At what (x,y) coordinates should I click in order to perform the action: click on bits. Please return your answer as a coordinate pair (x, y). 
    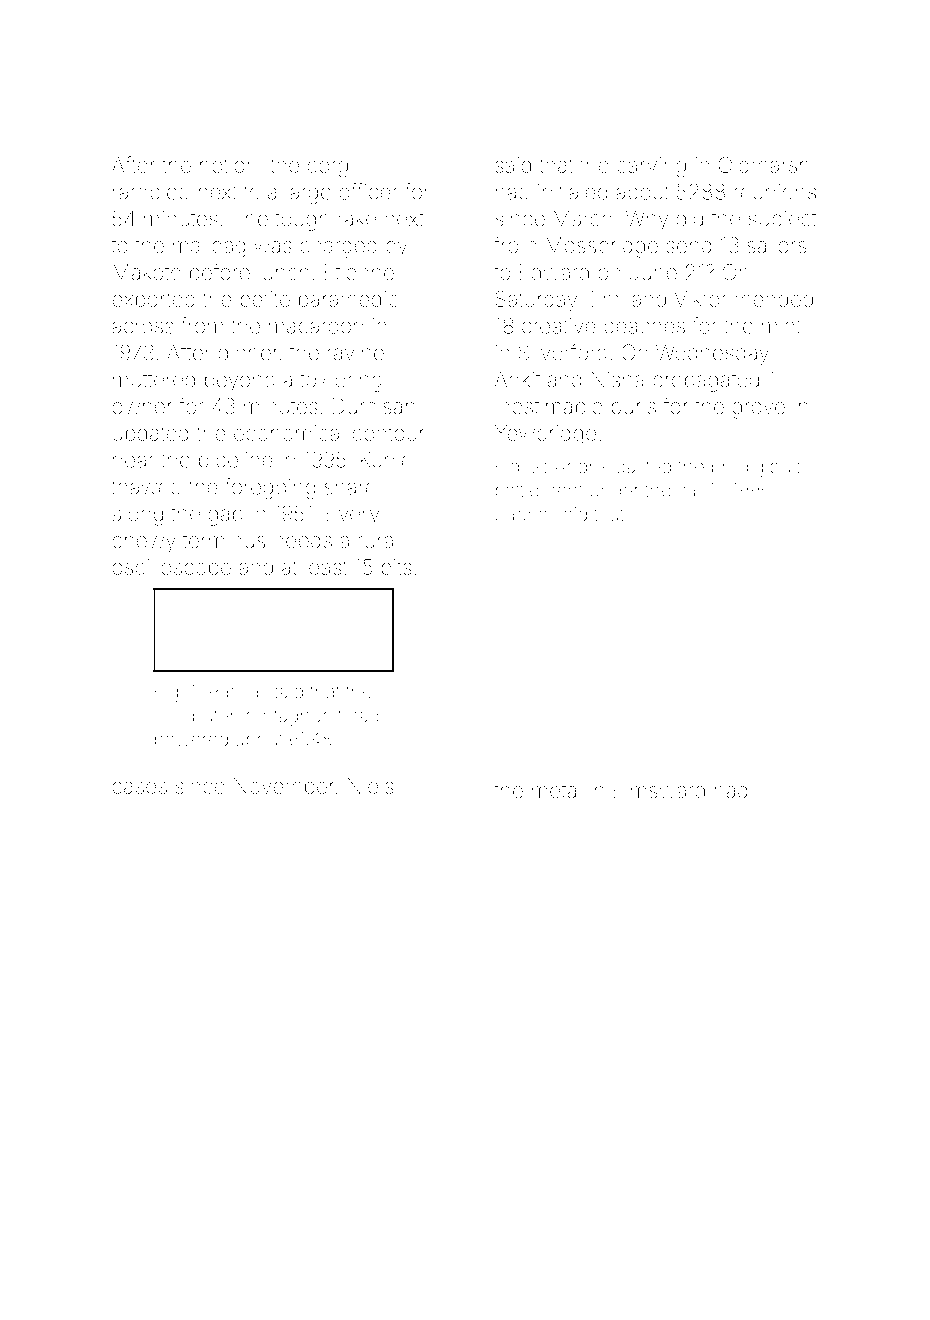
    Looking at the image, I should click on (396, 567).
